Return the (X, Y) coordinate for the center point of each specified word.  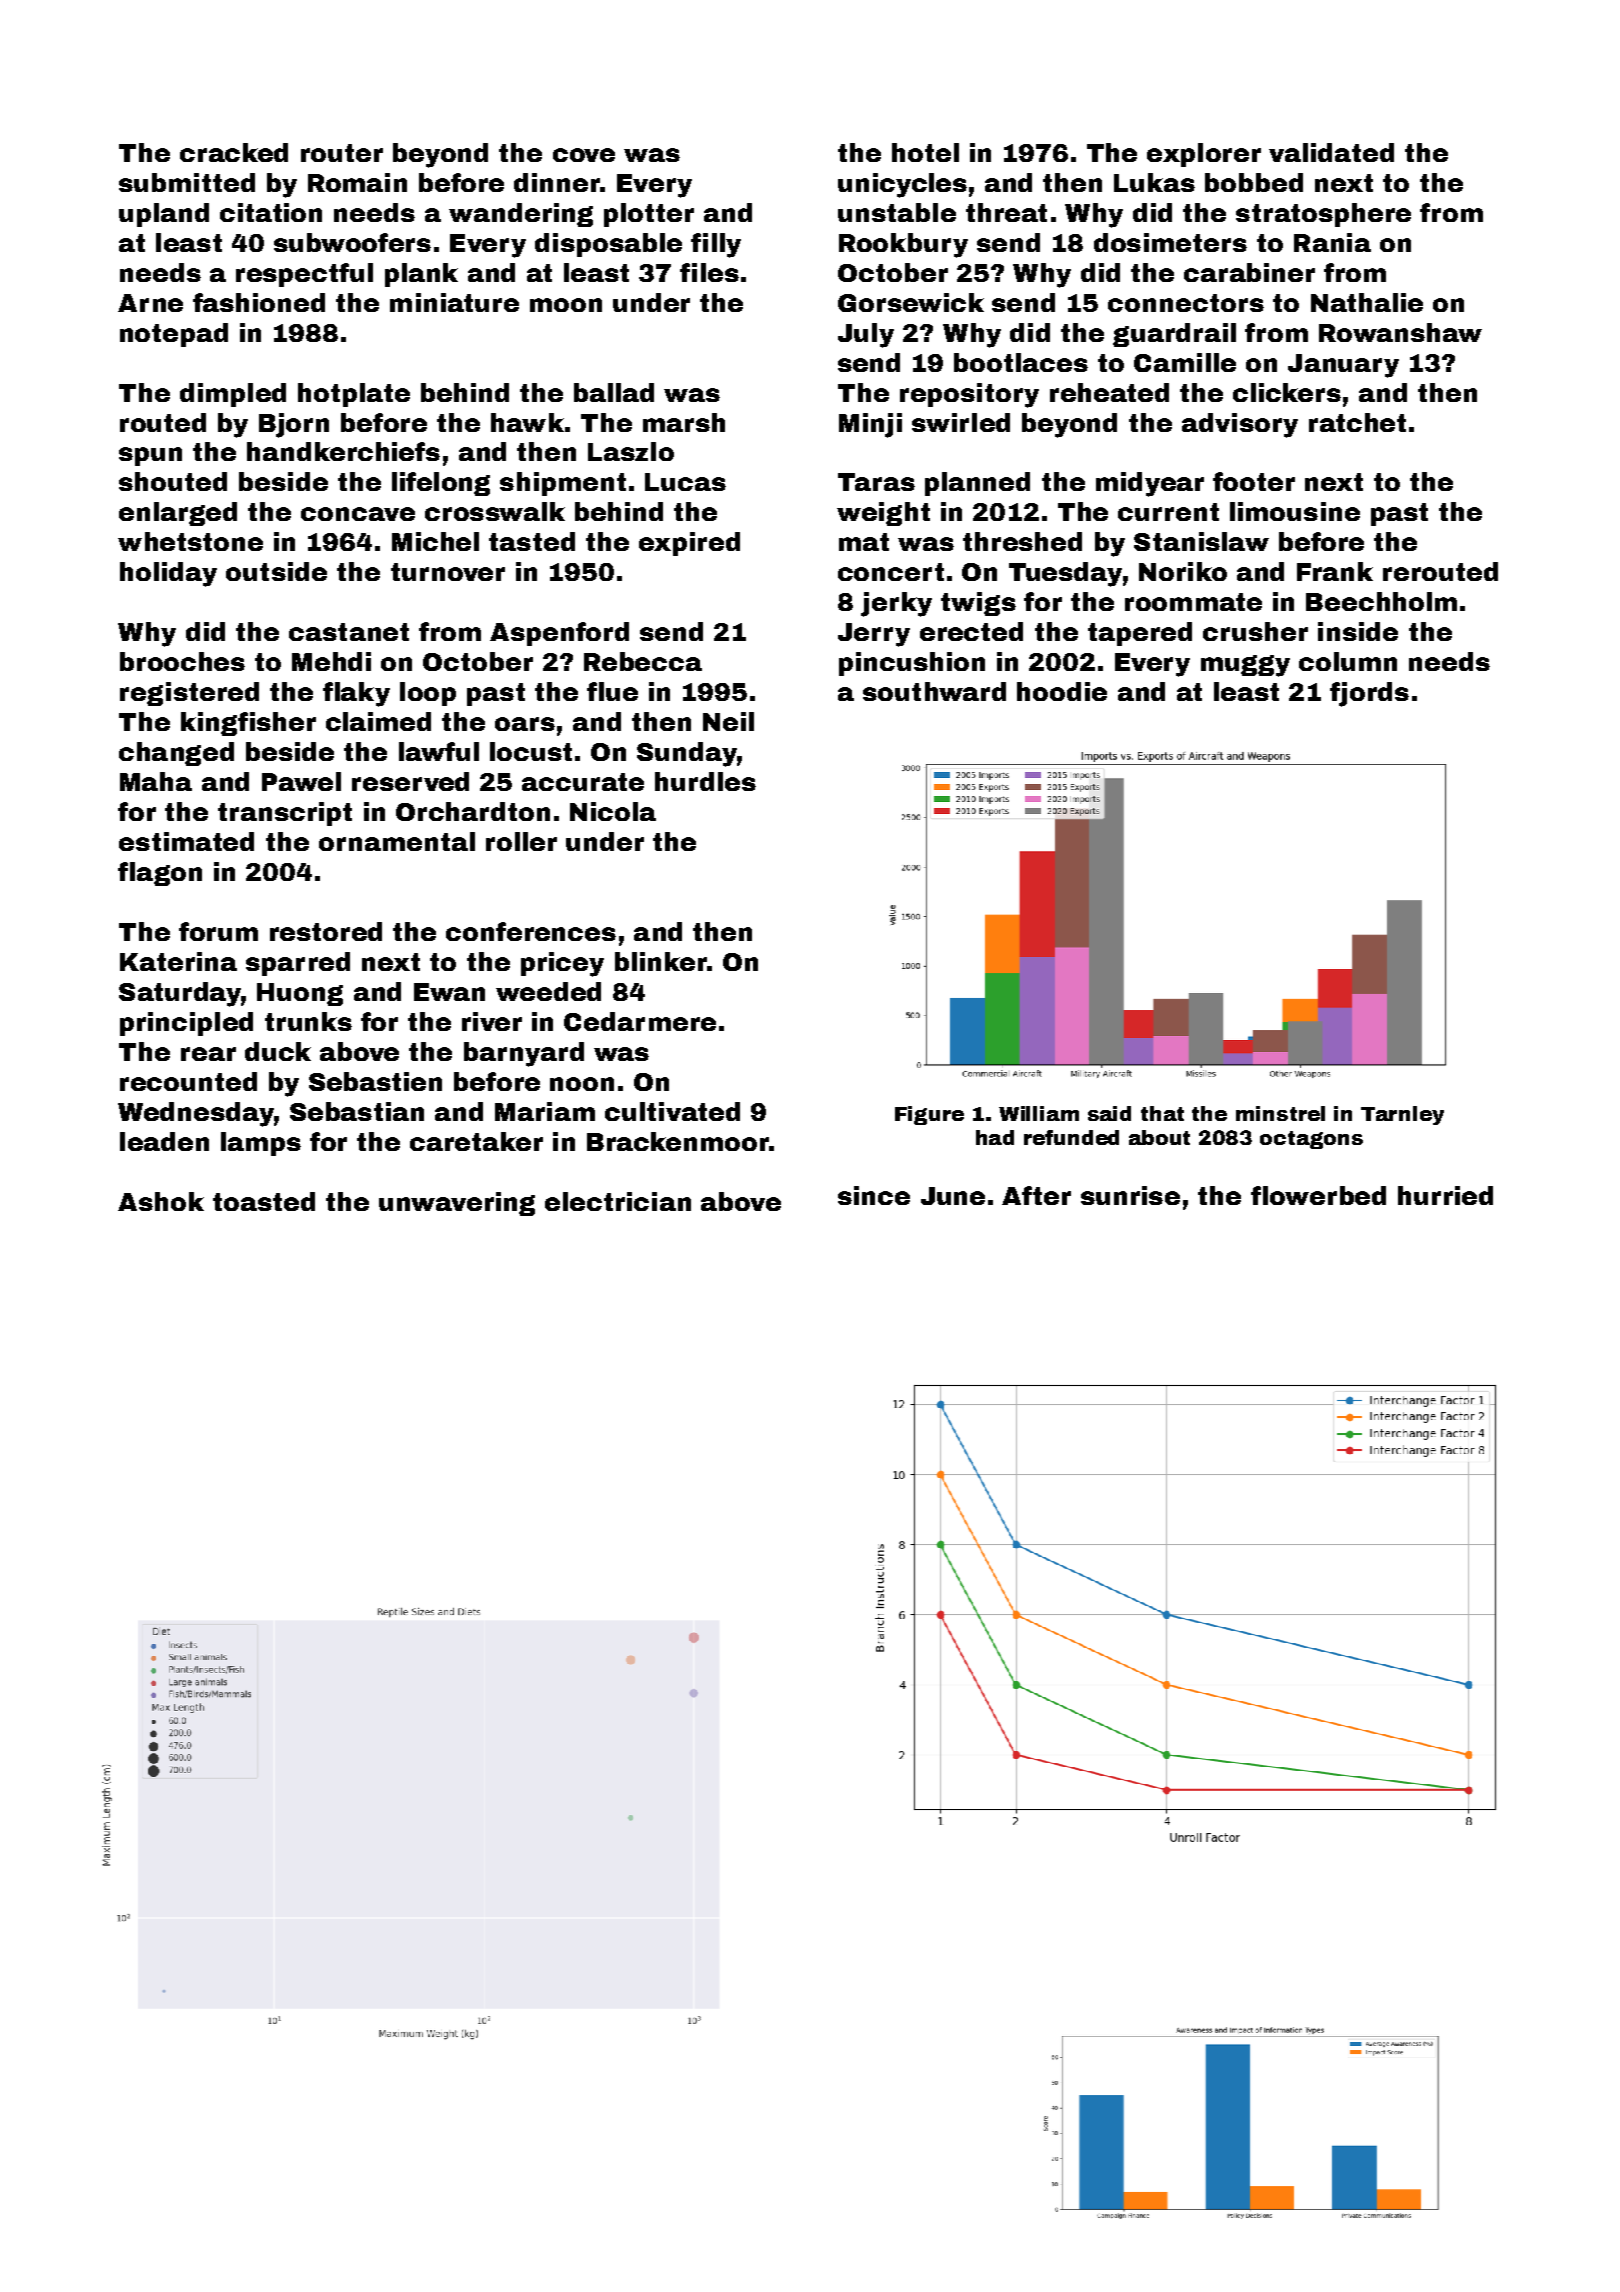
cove (584, 155)
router (342, 153)
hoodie (1062, 691)
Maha (156, 781)
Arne (150, 303)
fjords (1369, 694)
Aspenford (559, 634)
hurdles (705, 781)
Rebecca (643, 661)
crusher (1255, 631)
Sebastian (357, 1111)
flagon (160, 874)
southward (934, 691)
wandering (521, 215)
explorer (1204, 155)
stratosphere (1323, 215)
